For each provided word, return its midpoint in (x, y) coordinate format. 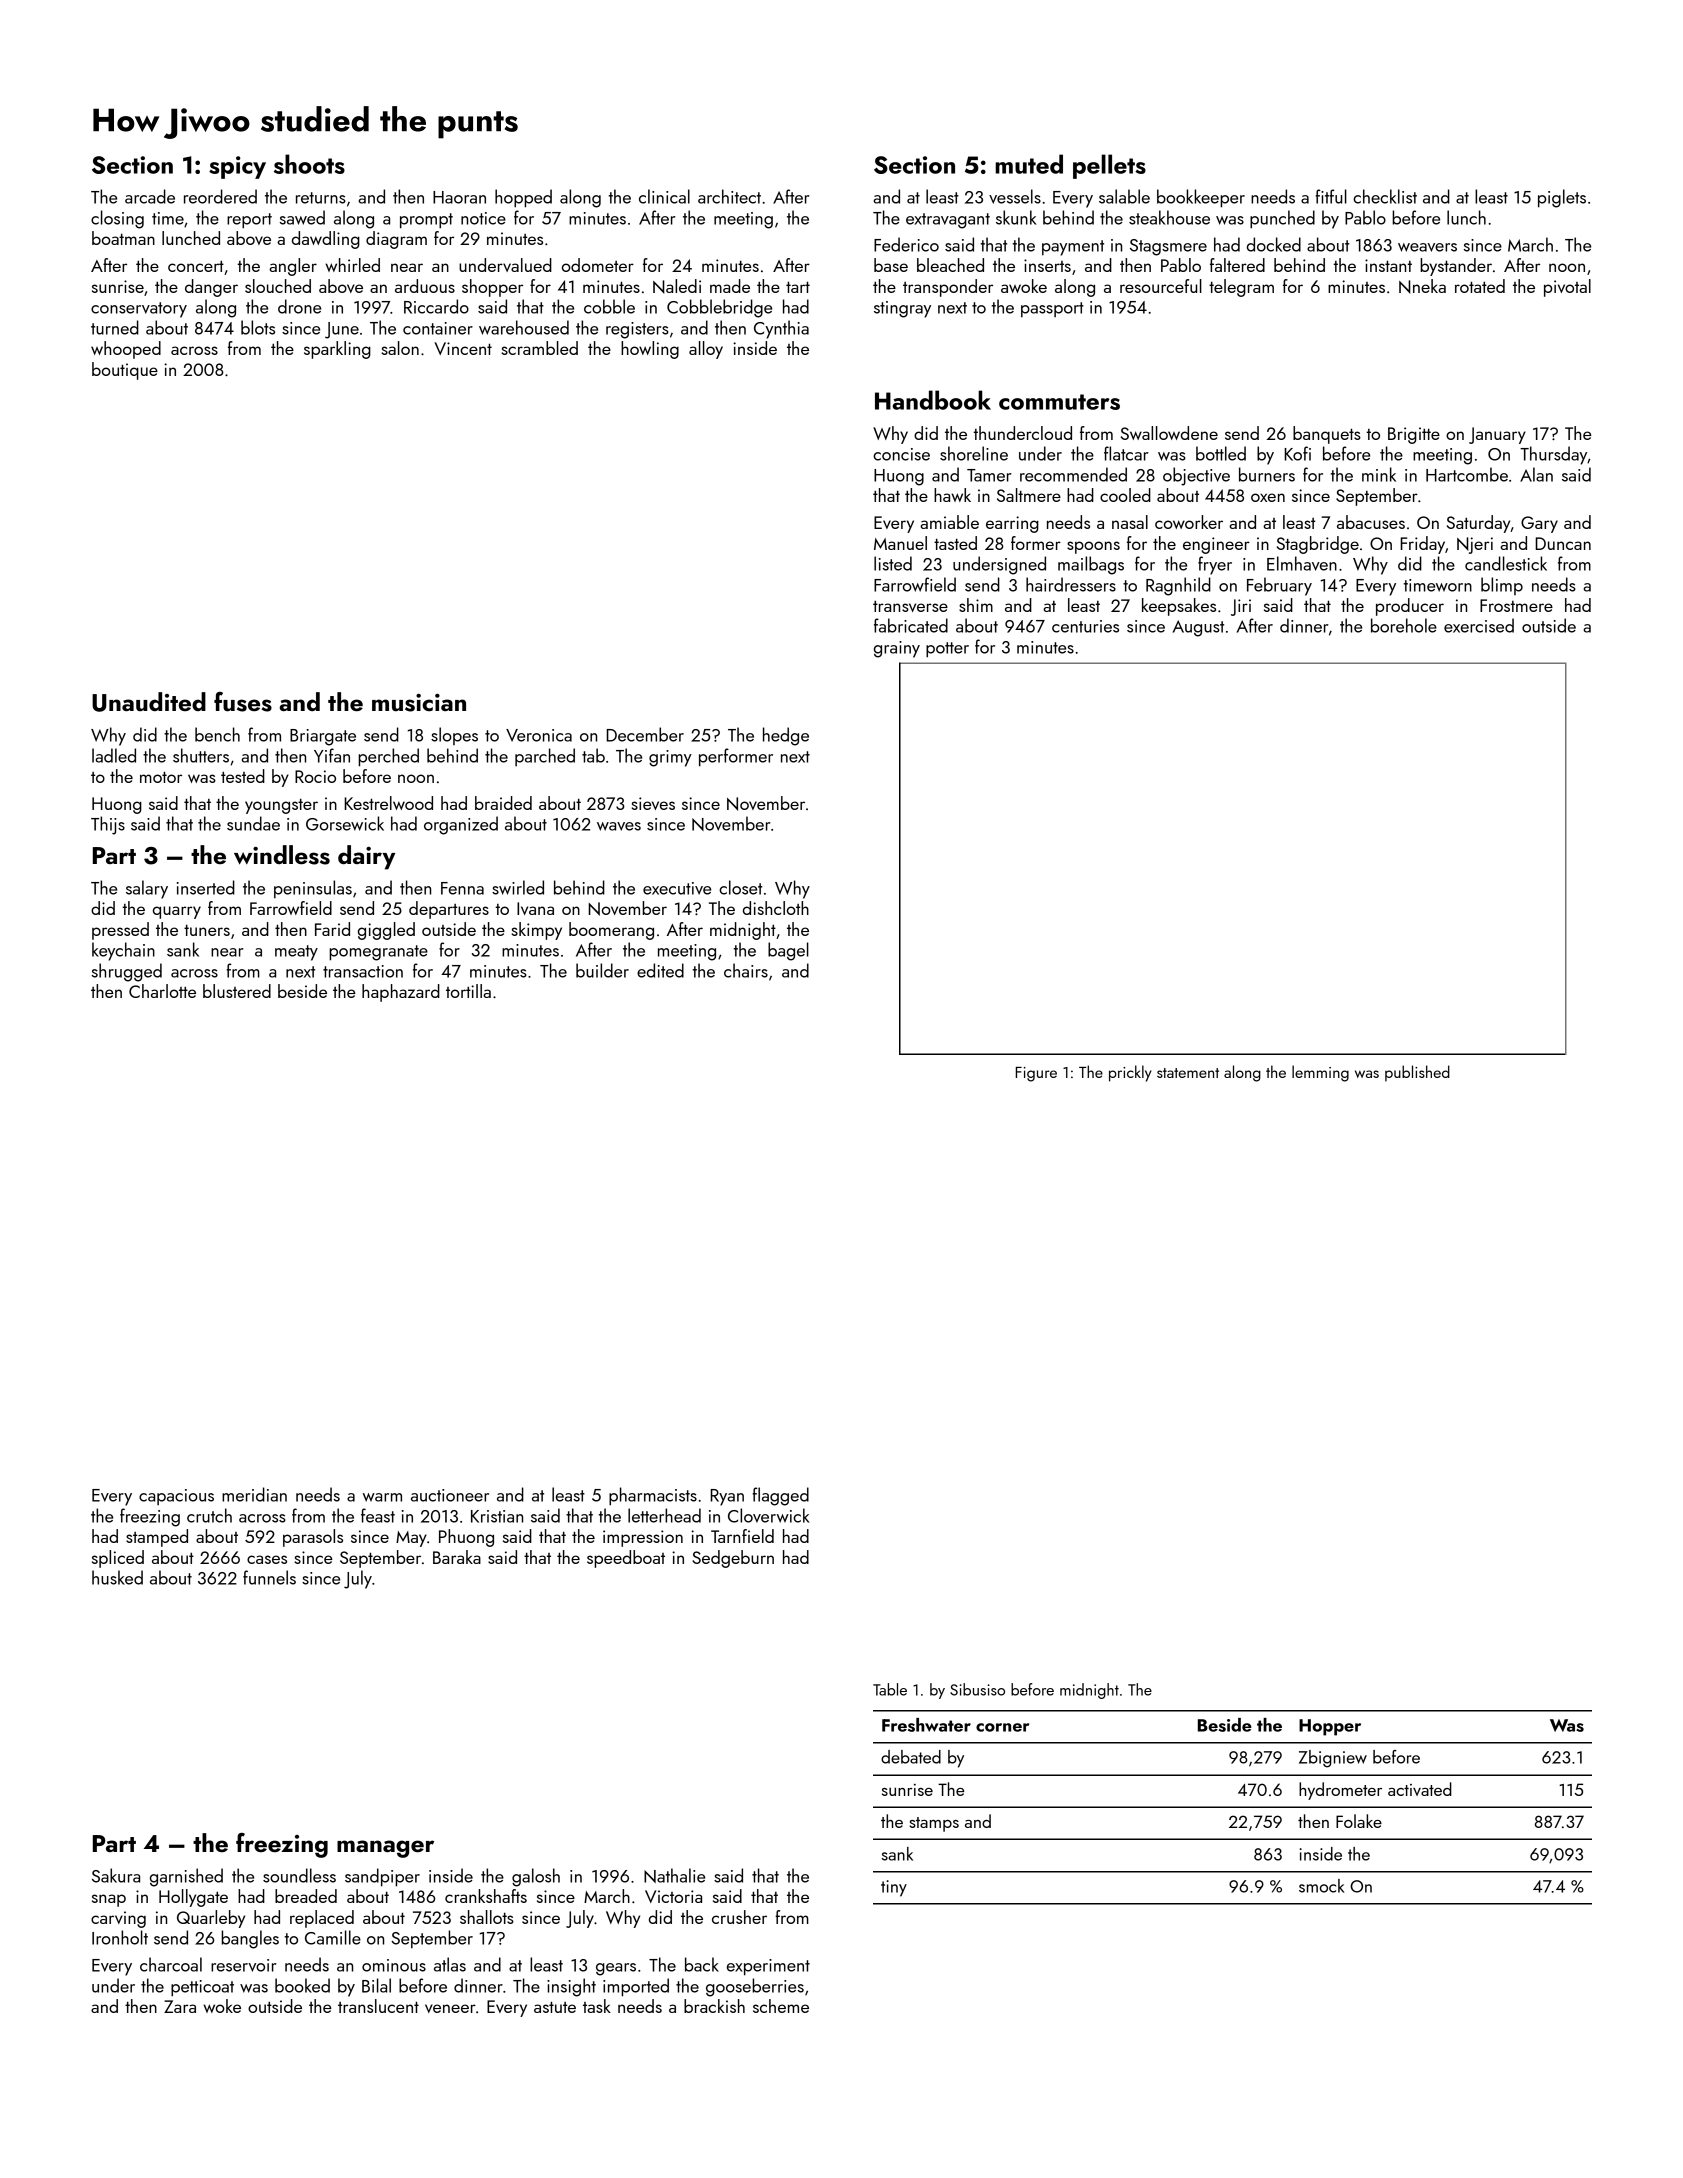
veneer (450, 2008)
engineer (1216, 545)
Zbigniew (1333, 1759)
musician (419, 703)
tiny (894, 1888)
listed (893, 563)
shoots (309, 164)
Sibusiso (977, 1689)
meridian (254, 1494)
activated (1420, 1789)
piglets (1562, 198)
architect (729, 196)
